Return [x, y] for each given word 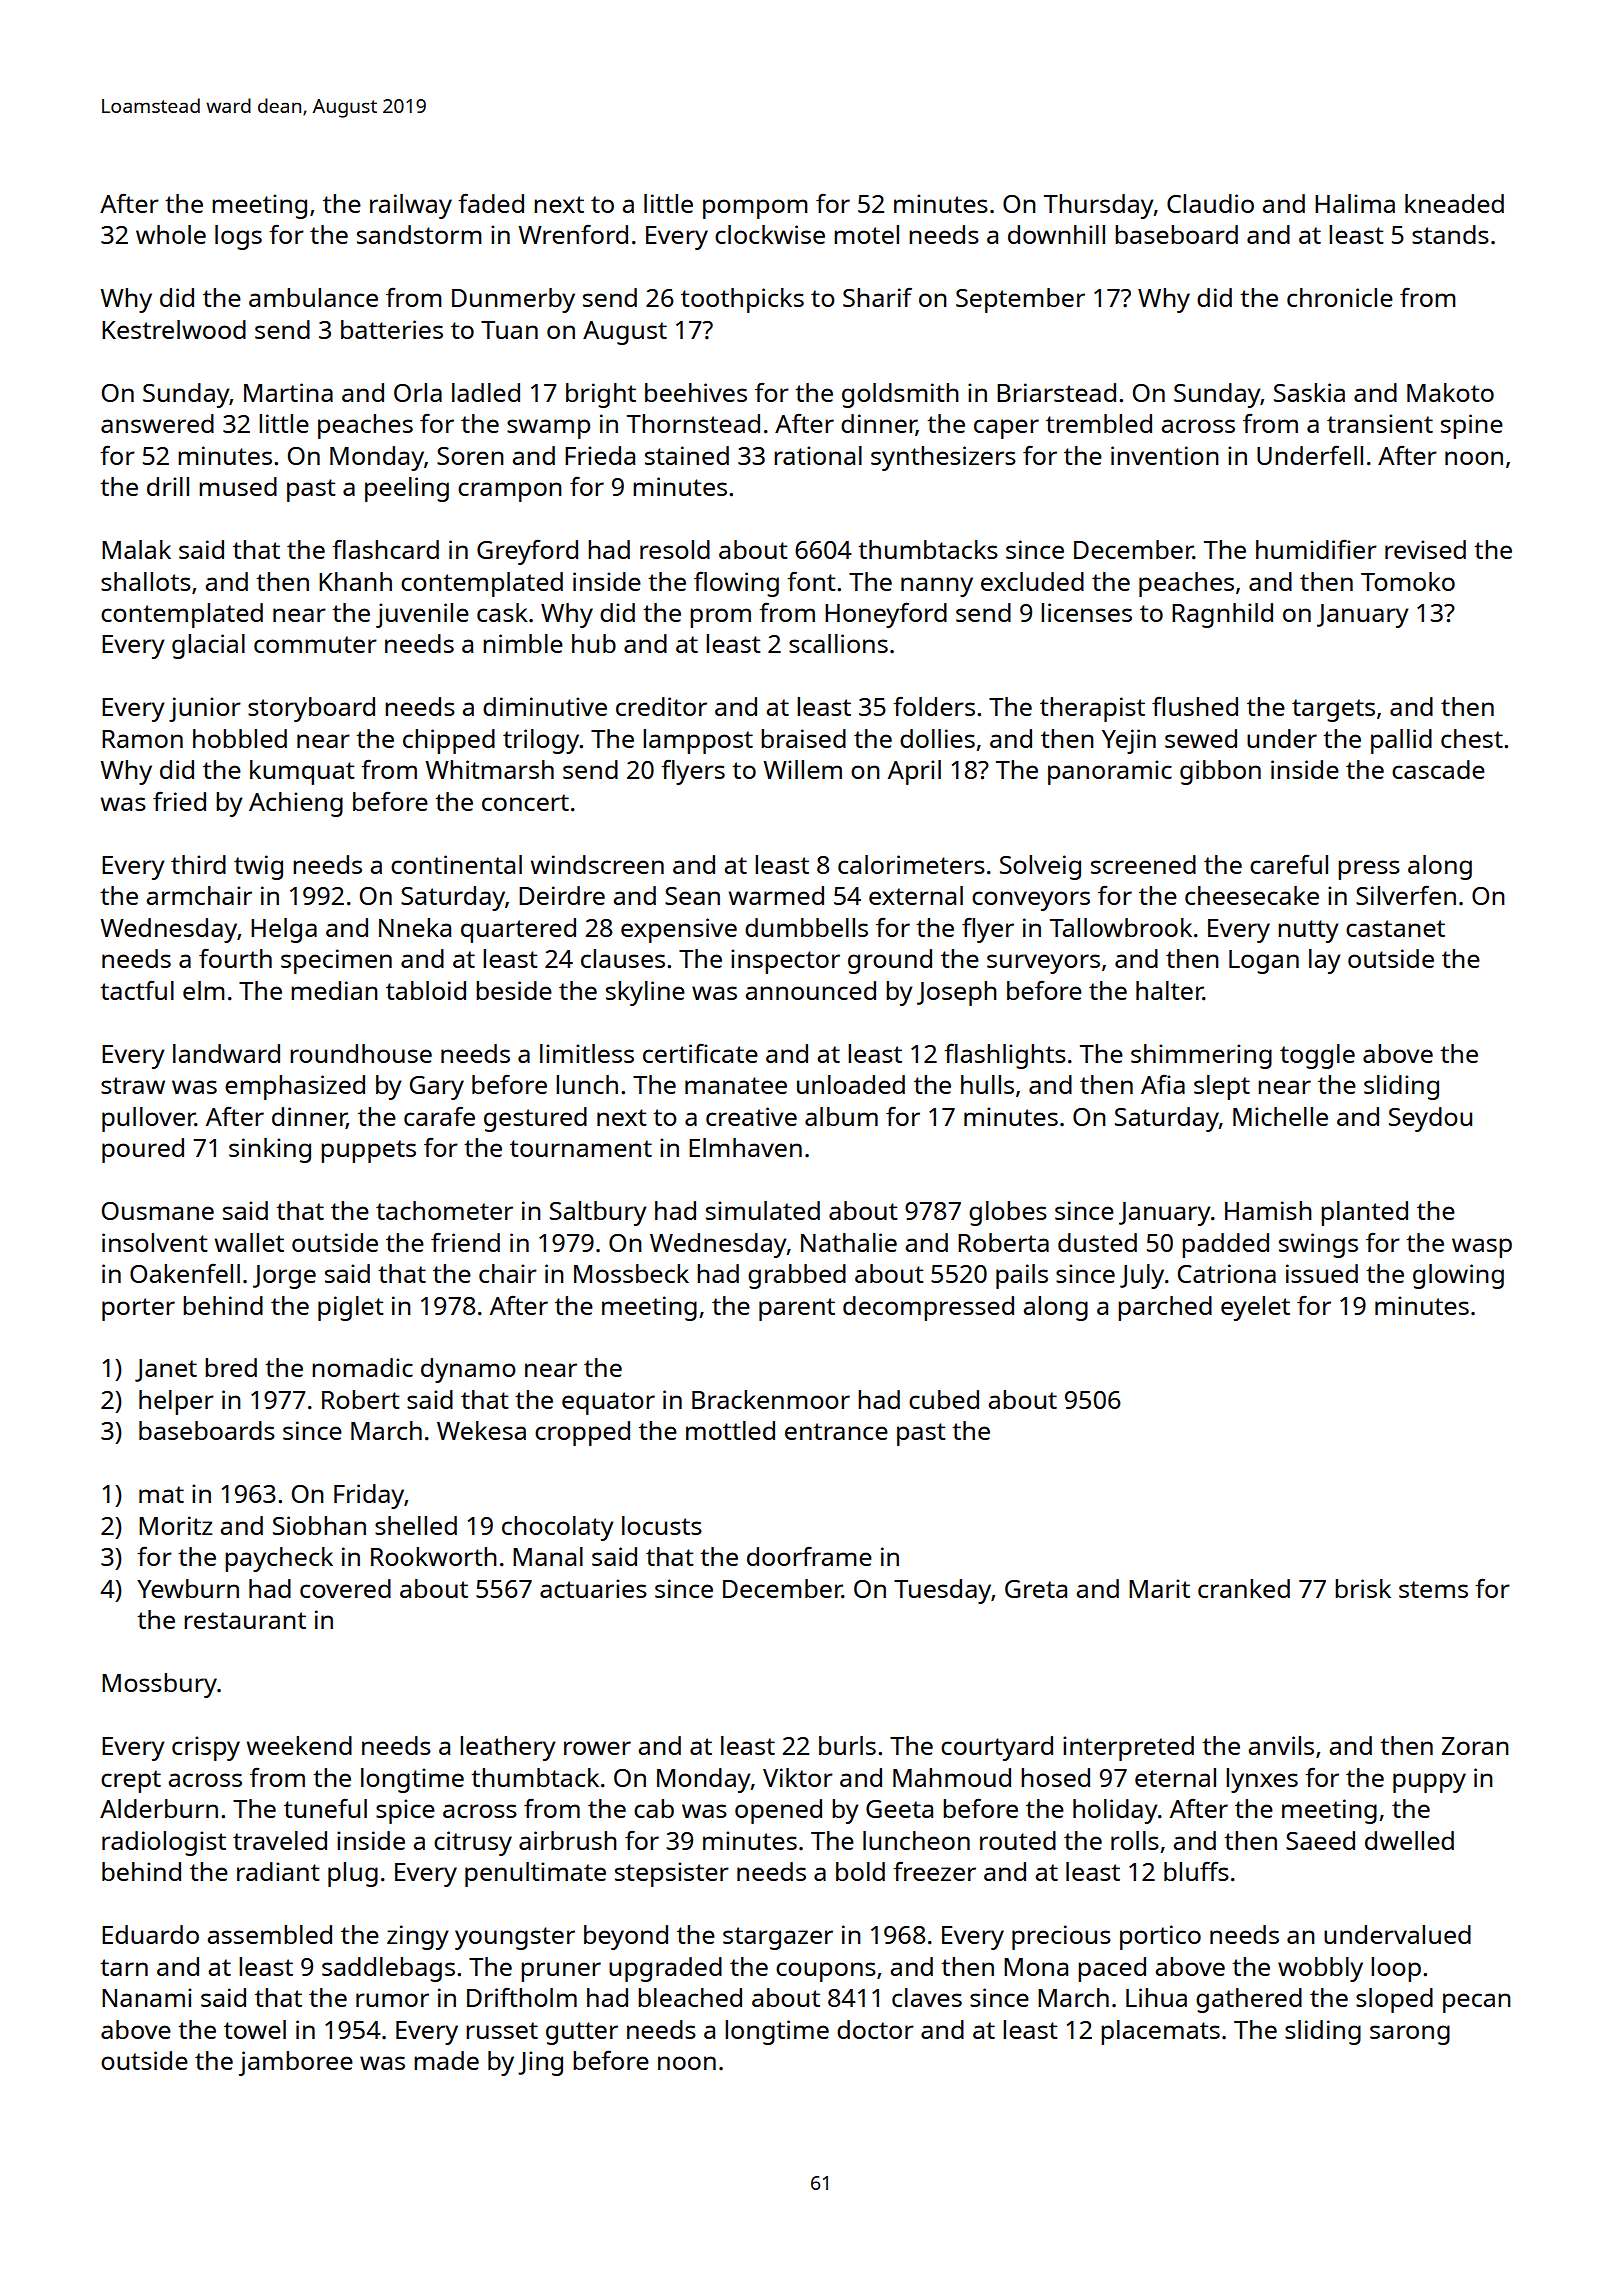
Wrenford [573, 234]
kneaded [1454, 203]
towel [255, 2029]
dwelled [1409, 1840]
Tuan [509, 330]
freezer [934, 1871]
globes [1008, 1213]
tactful [137, 990]
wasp [1482, 1248]
